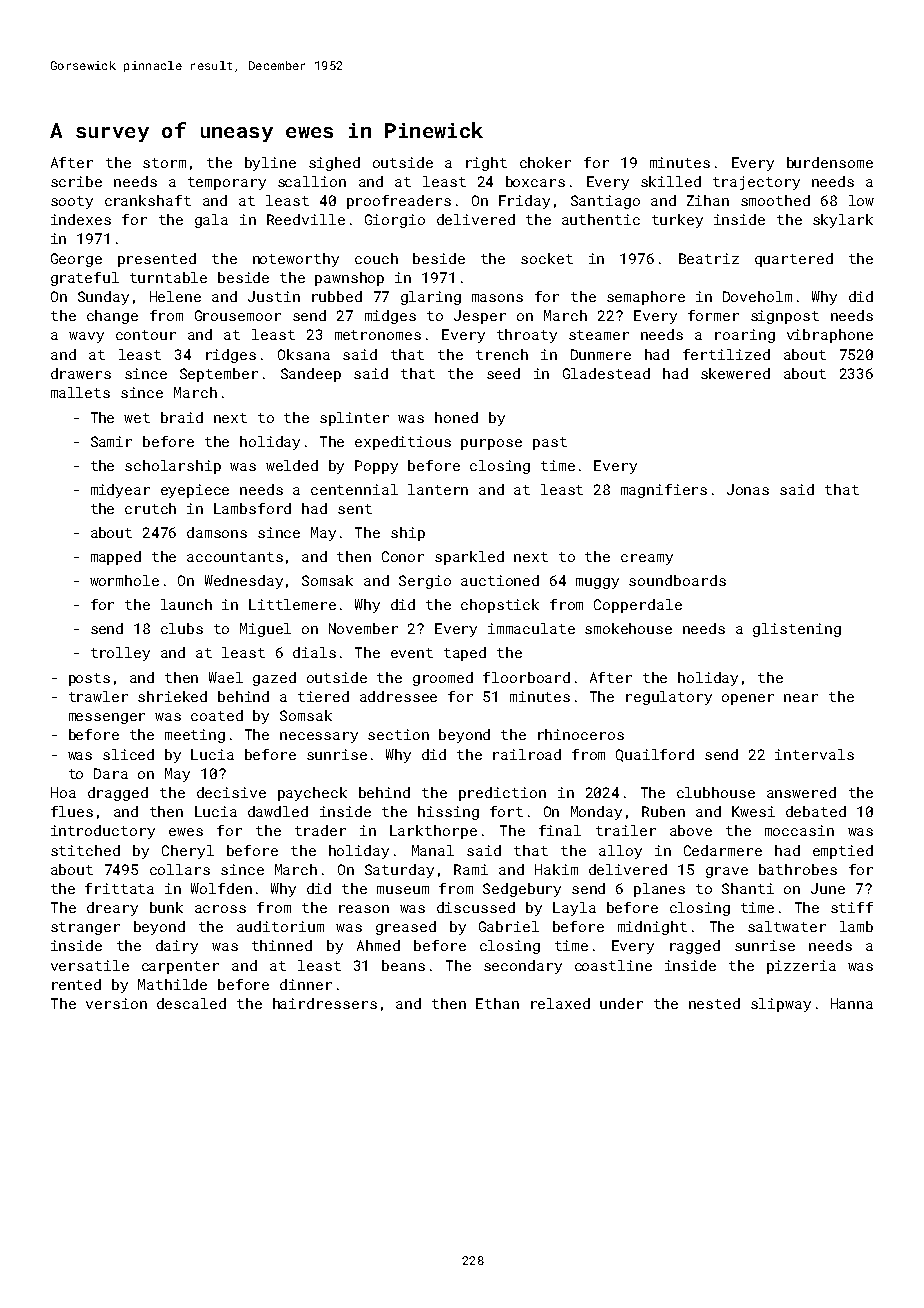  Describe the element at coordinates (320, 830) in the screenshot. I see `trader` at that location.
